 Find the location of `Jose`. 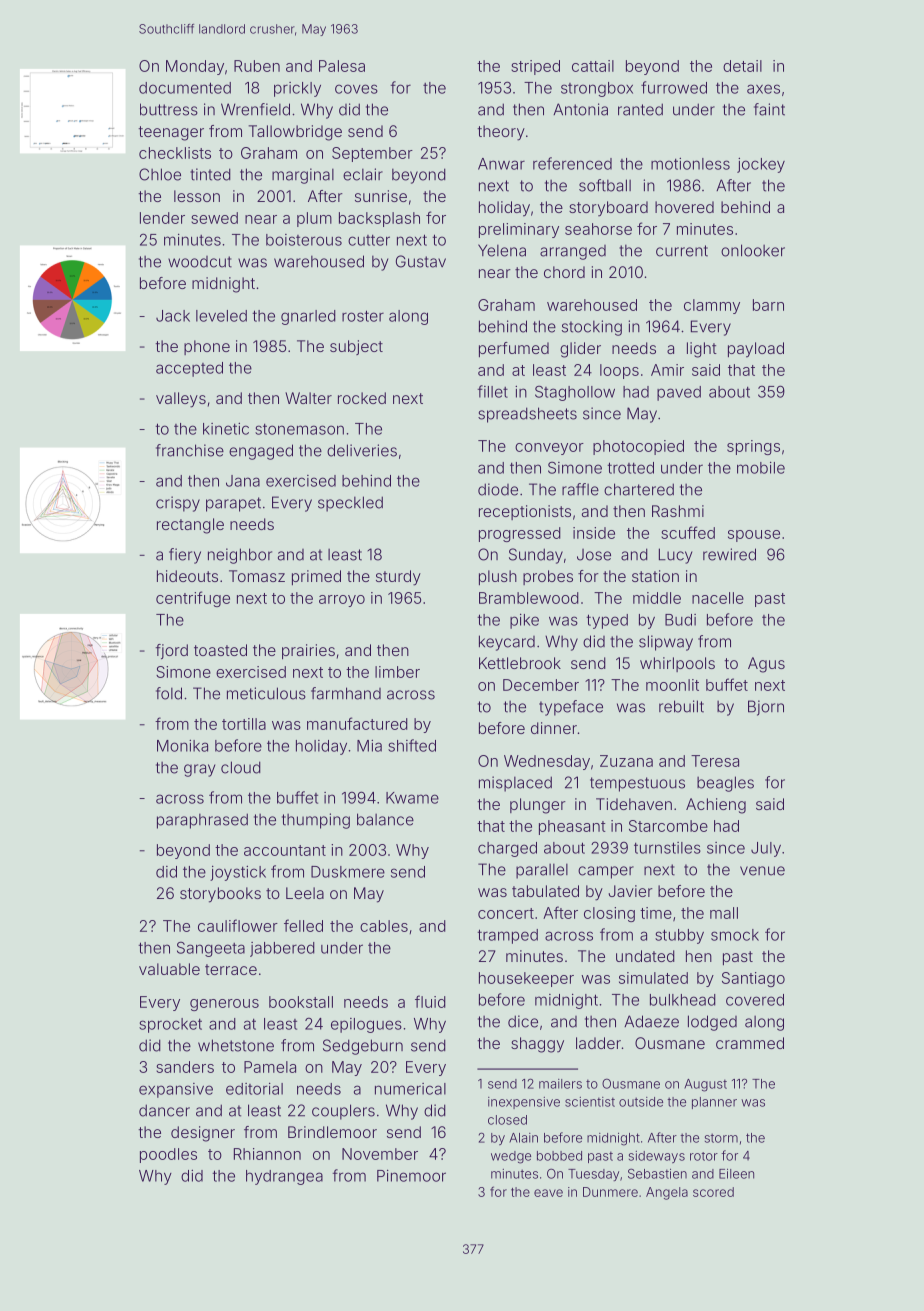

Jose is located at coordinates (594, 555).
